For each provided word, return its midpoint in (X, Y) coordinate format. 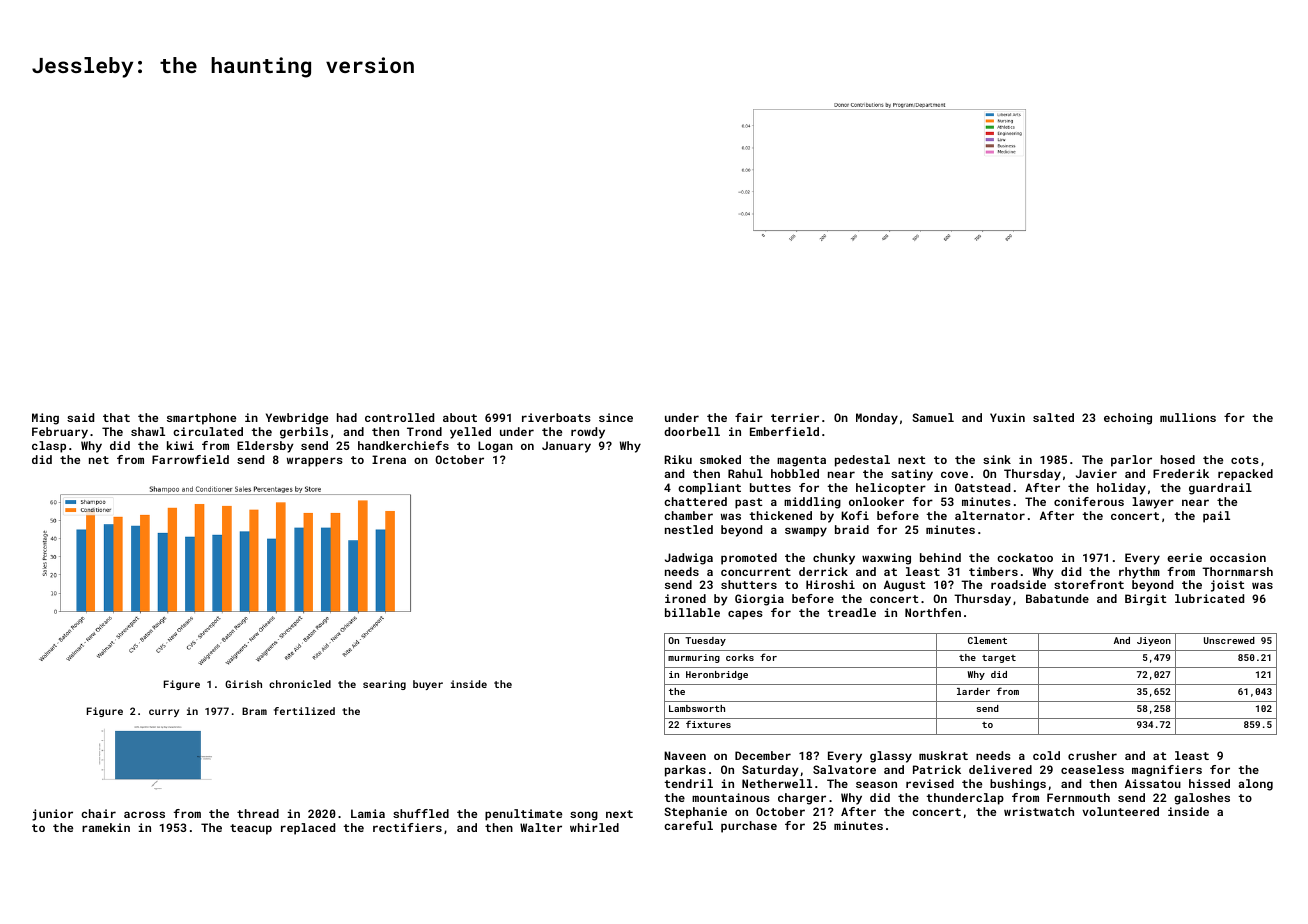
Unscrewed (1229, 640)
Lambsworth (697, 708)
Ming (45, 419)
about (460, 417)
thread (258, 813)
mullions (1188, 417)
